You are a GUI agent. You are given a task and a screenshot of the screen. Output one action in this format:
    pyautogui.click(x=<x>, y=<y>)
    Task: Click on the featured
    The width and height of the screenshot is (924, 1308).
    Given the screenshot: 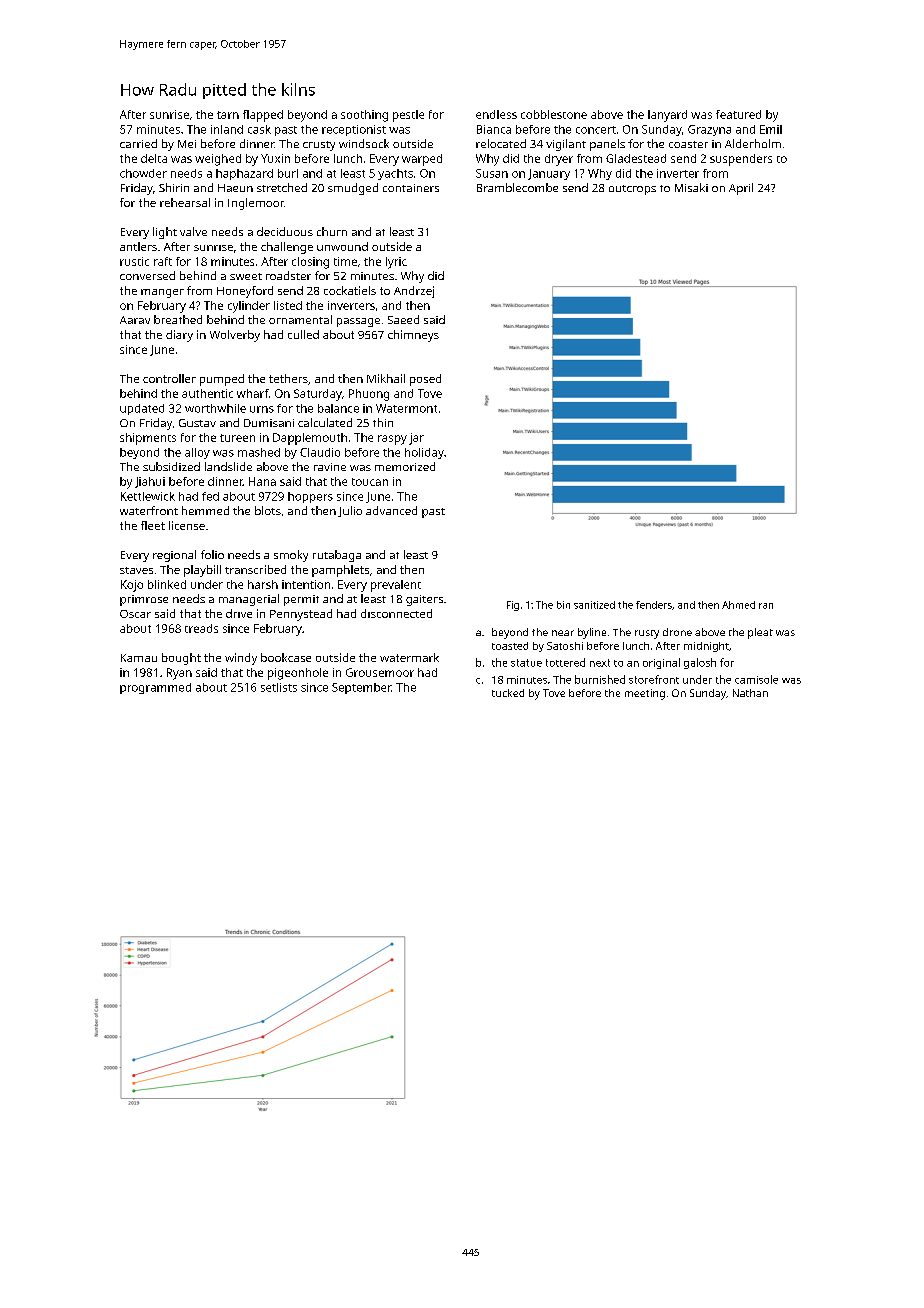 What is the action you would take?
    pyautogui.click(x=738, y=114)
